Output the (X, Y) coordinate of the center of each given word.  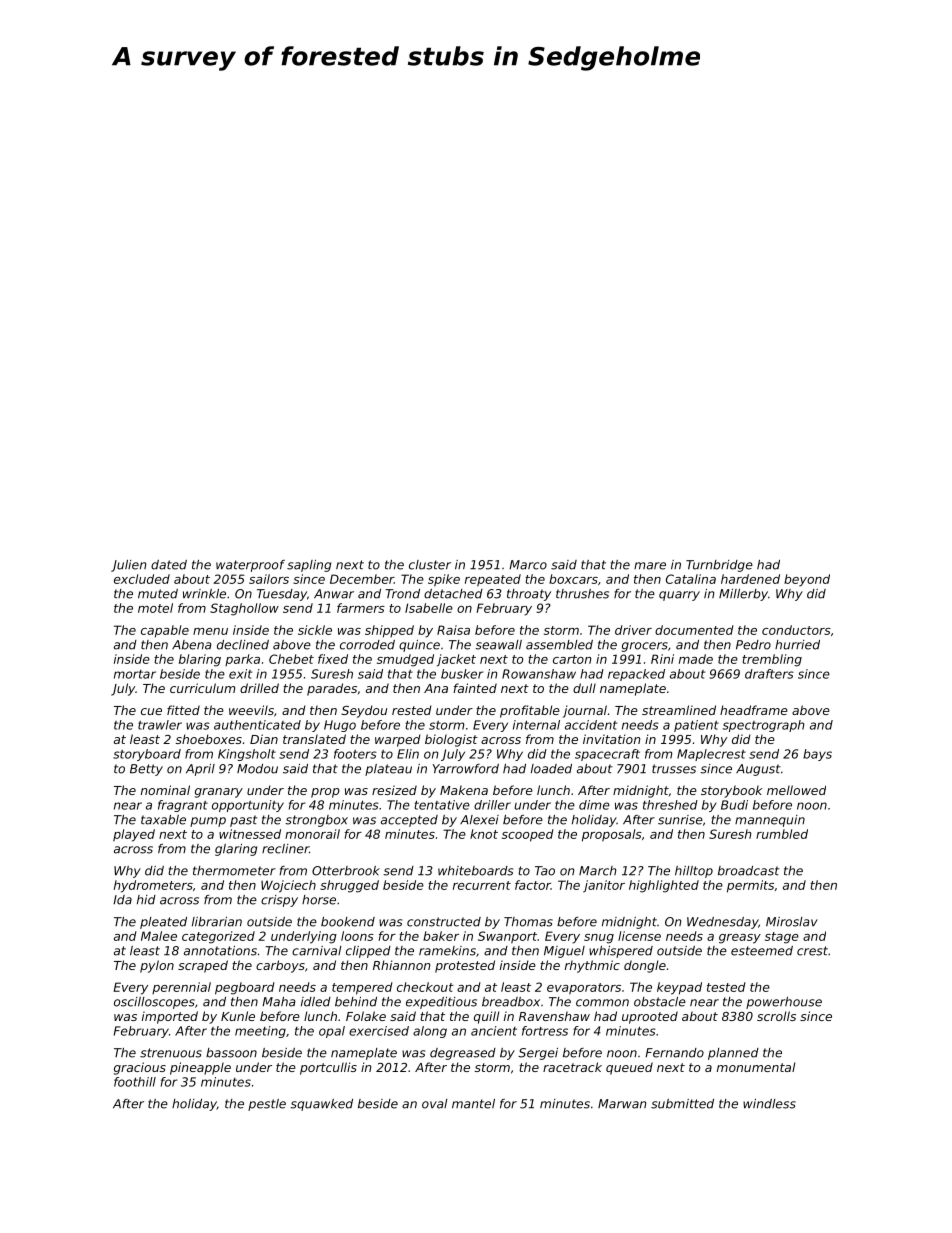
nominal (165, 790)
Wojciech (288, 886)
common (602, 1003)
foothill (135, 1082)
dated (169, 565)
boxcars (573, 579)
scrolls (776, 1016)
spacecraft (607, 755)
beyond (807, 580)
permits (750, 886)
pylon (157, 966)
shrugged (349, 886)
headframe (754, 710)
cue (151, 711)
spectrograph (764, 726)
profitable (530, 711)
